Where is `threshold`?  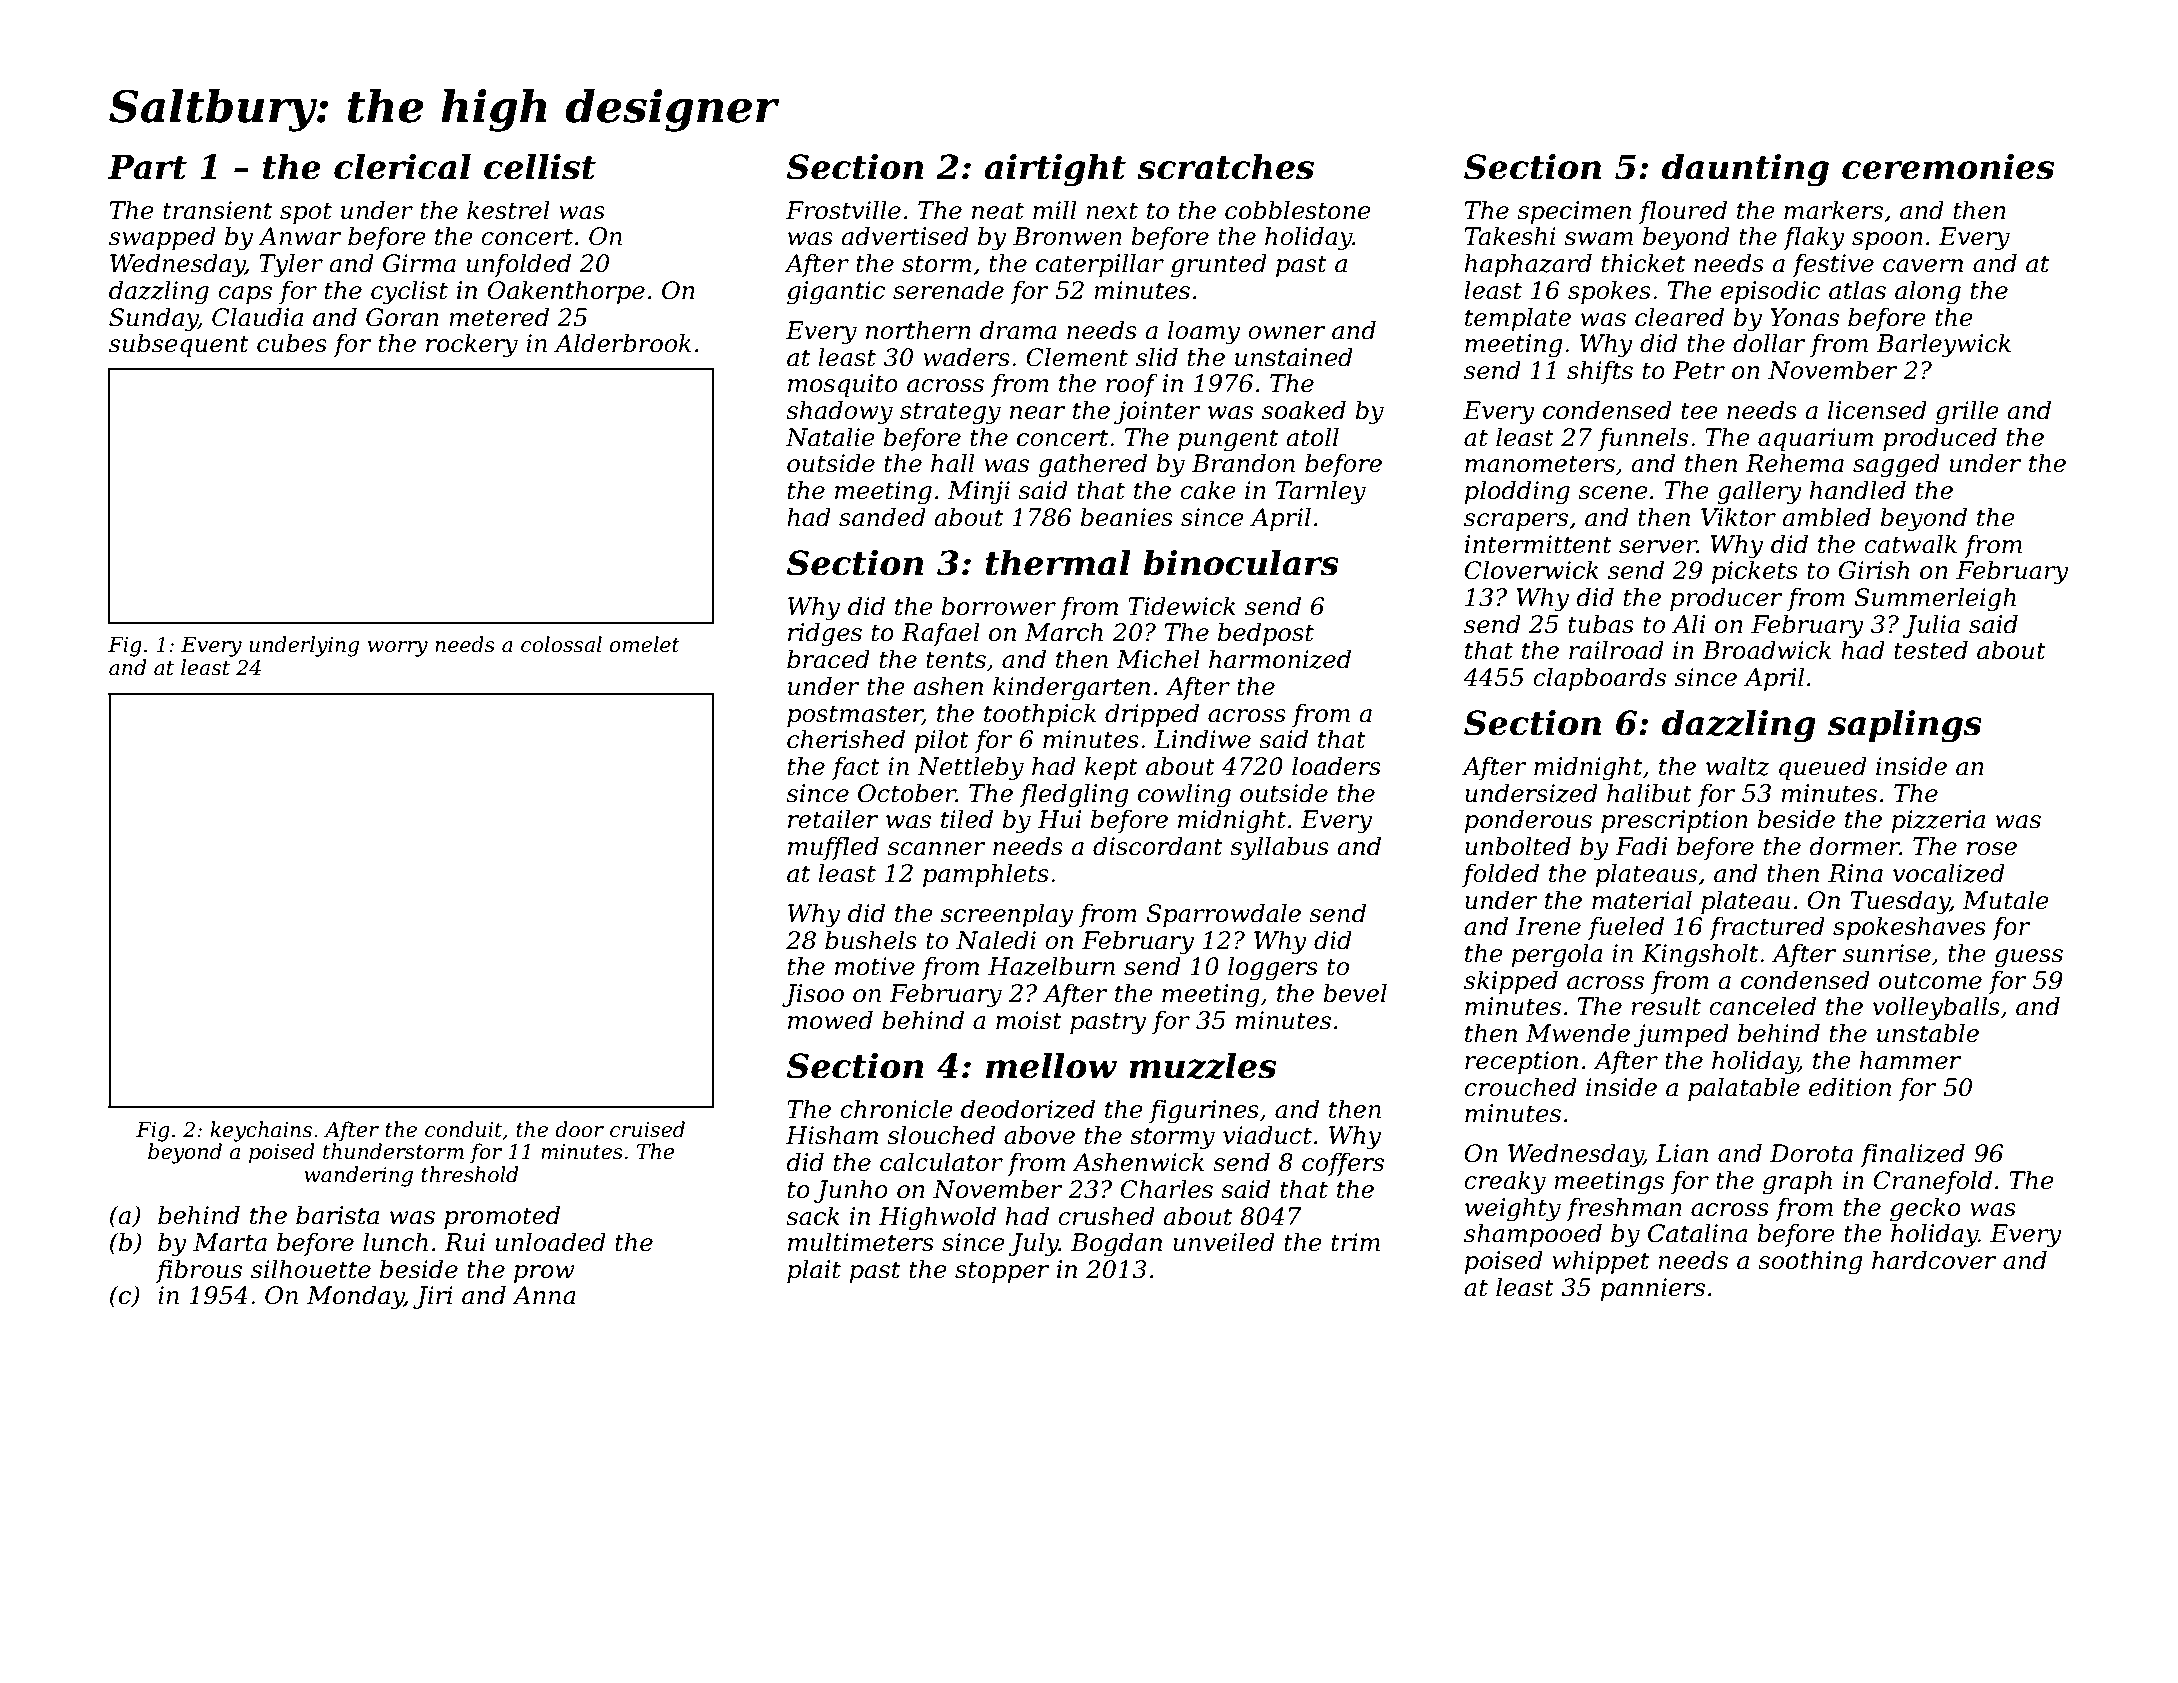 threshold is located at coordinates (469, 1174).
